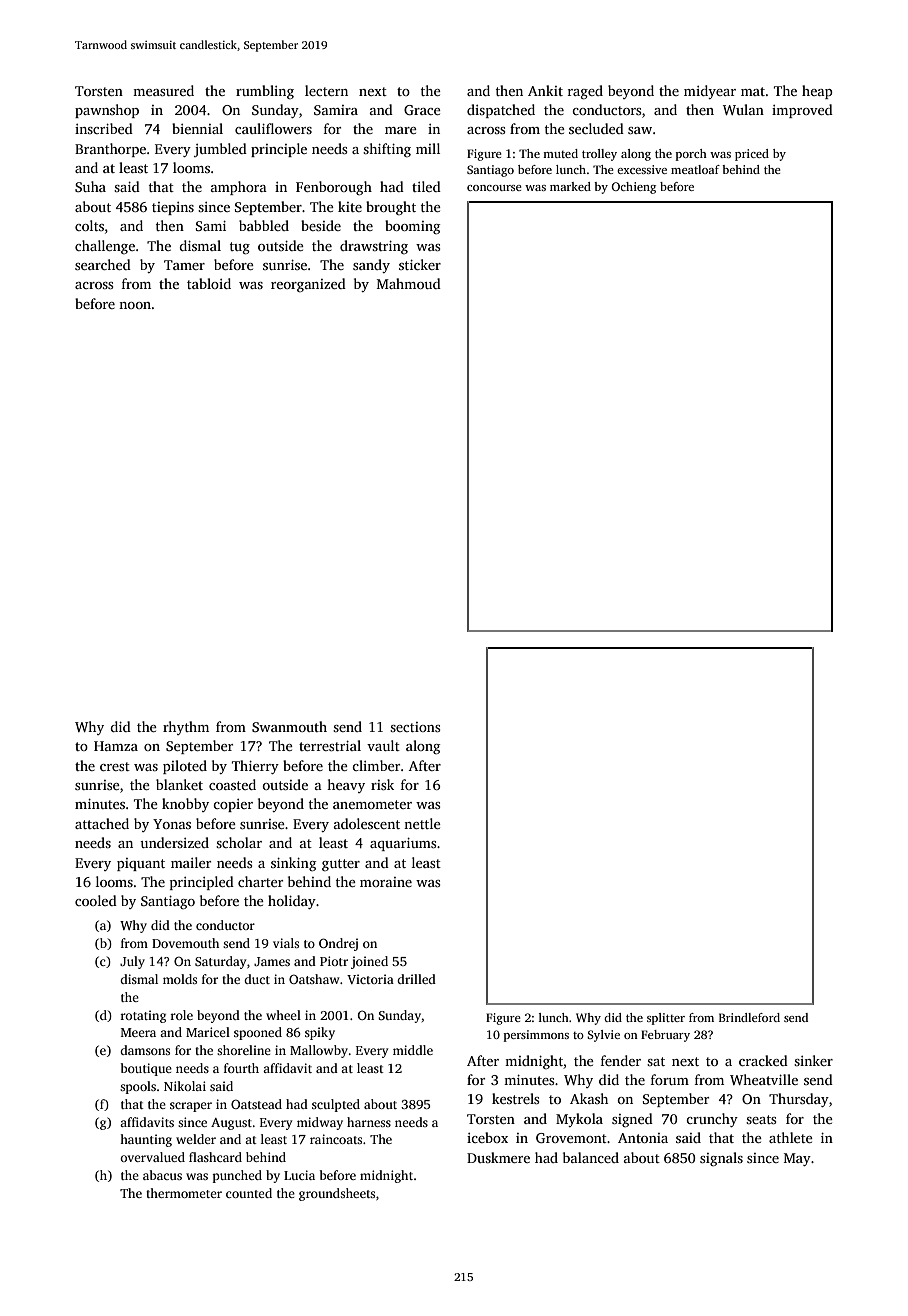  Describe the element at coordinates (135, 305) in the screenshot. I see `noon` at that location.
